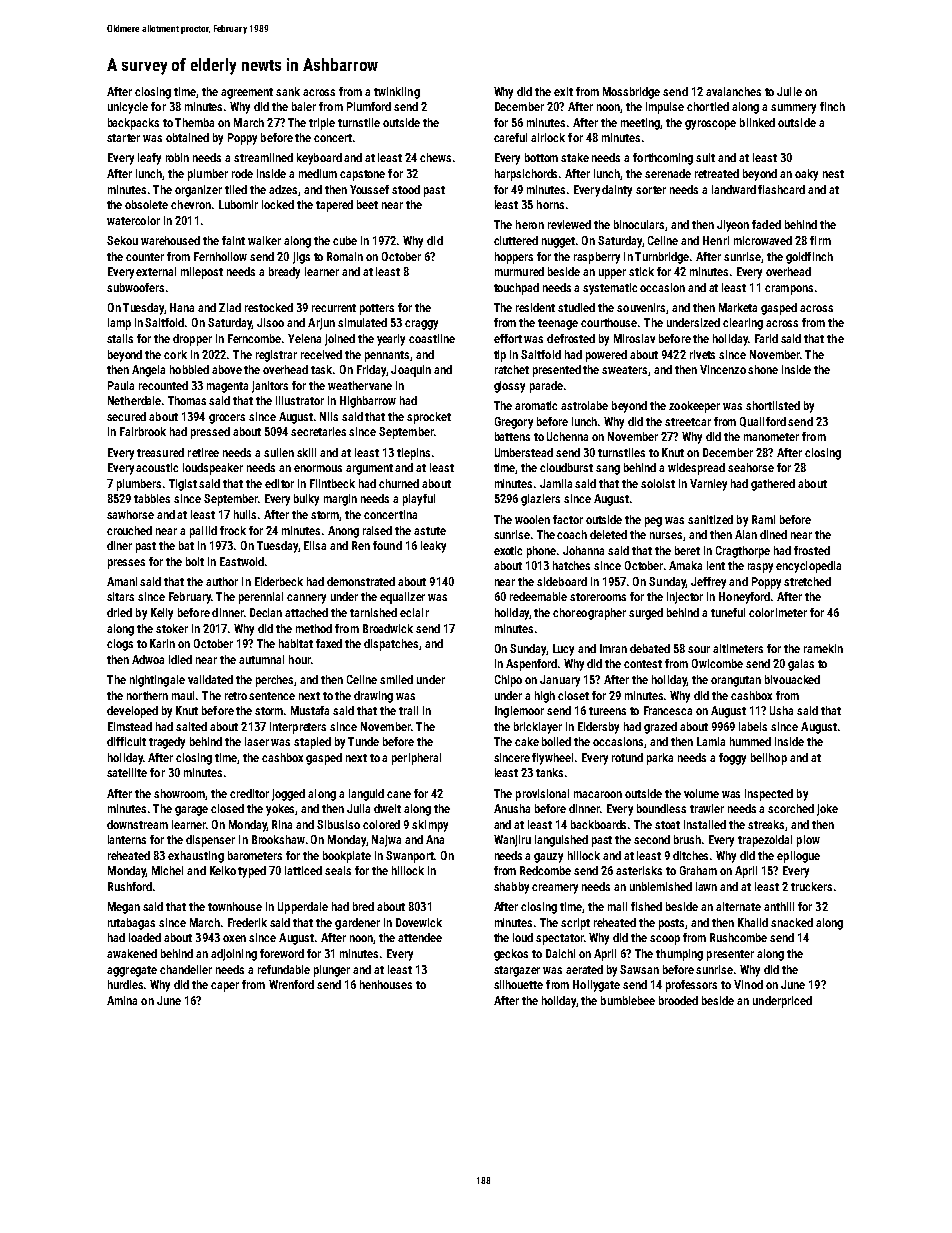 This screenshot has width=952, height=1233. What do you see at coordinates (561, 841) in the screenshot?
I see `languished` at bounding box center [561, 841].
